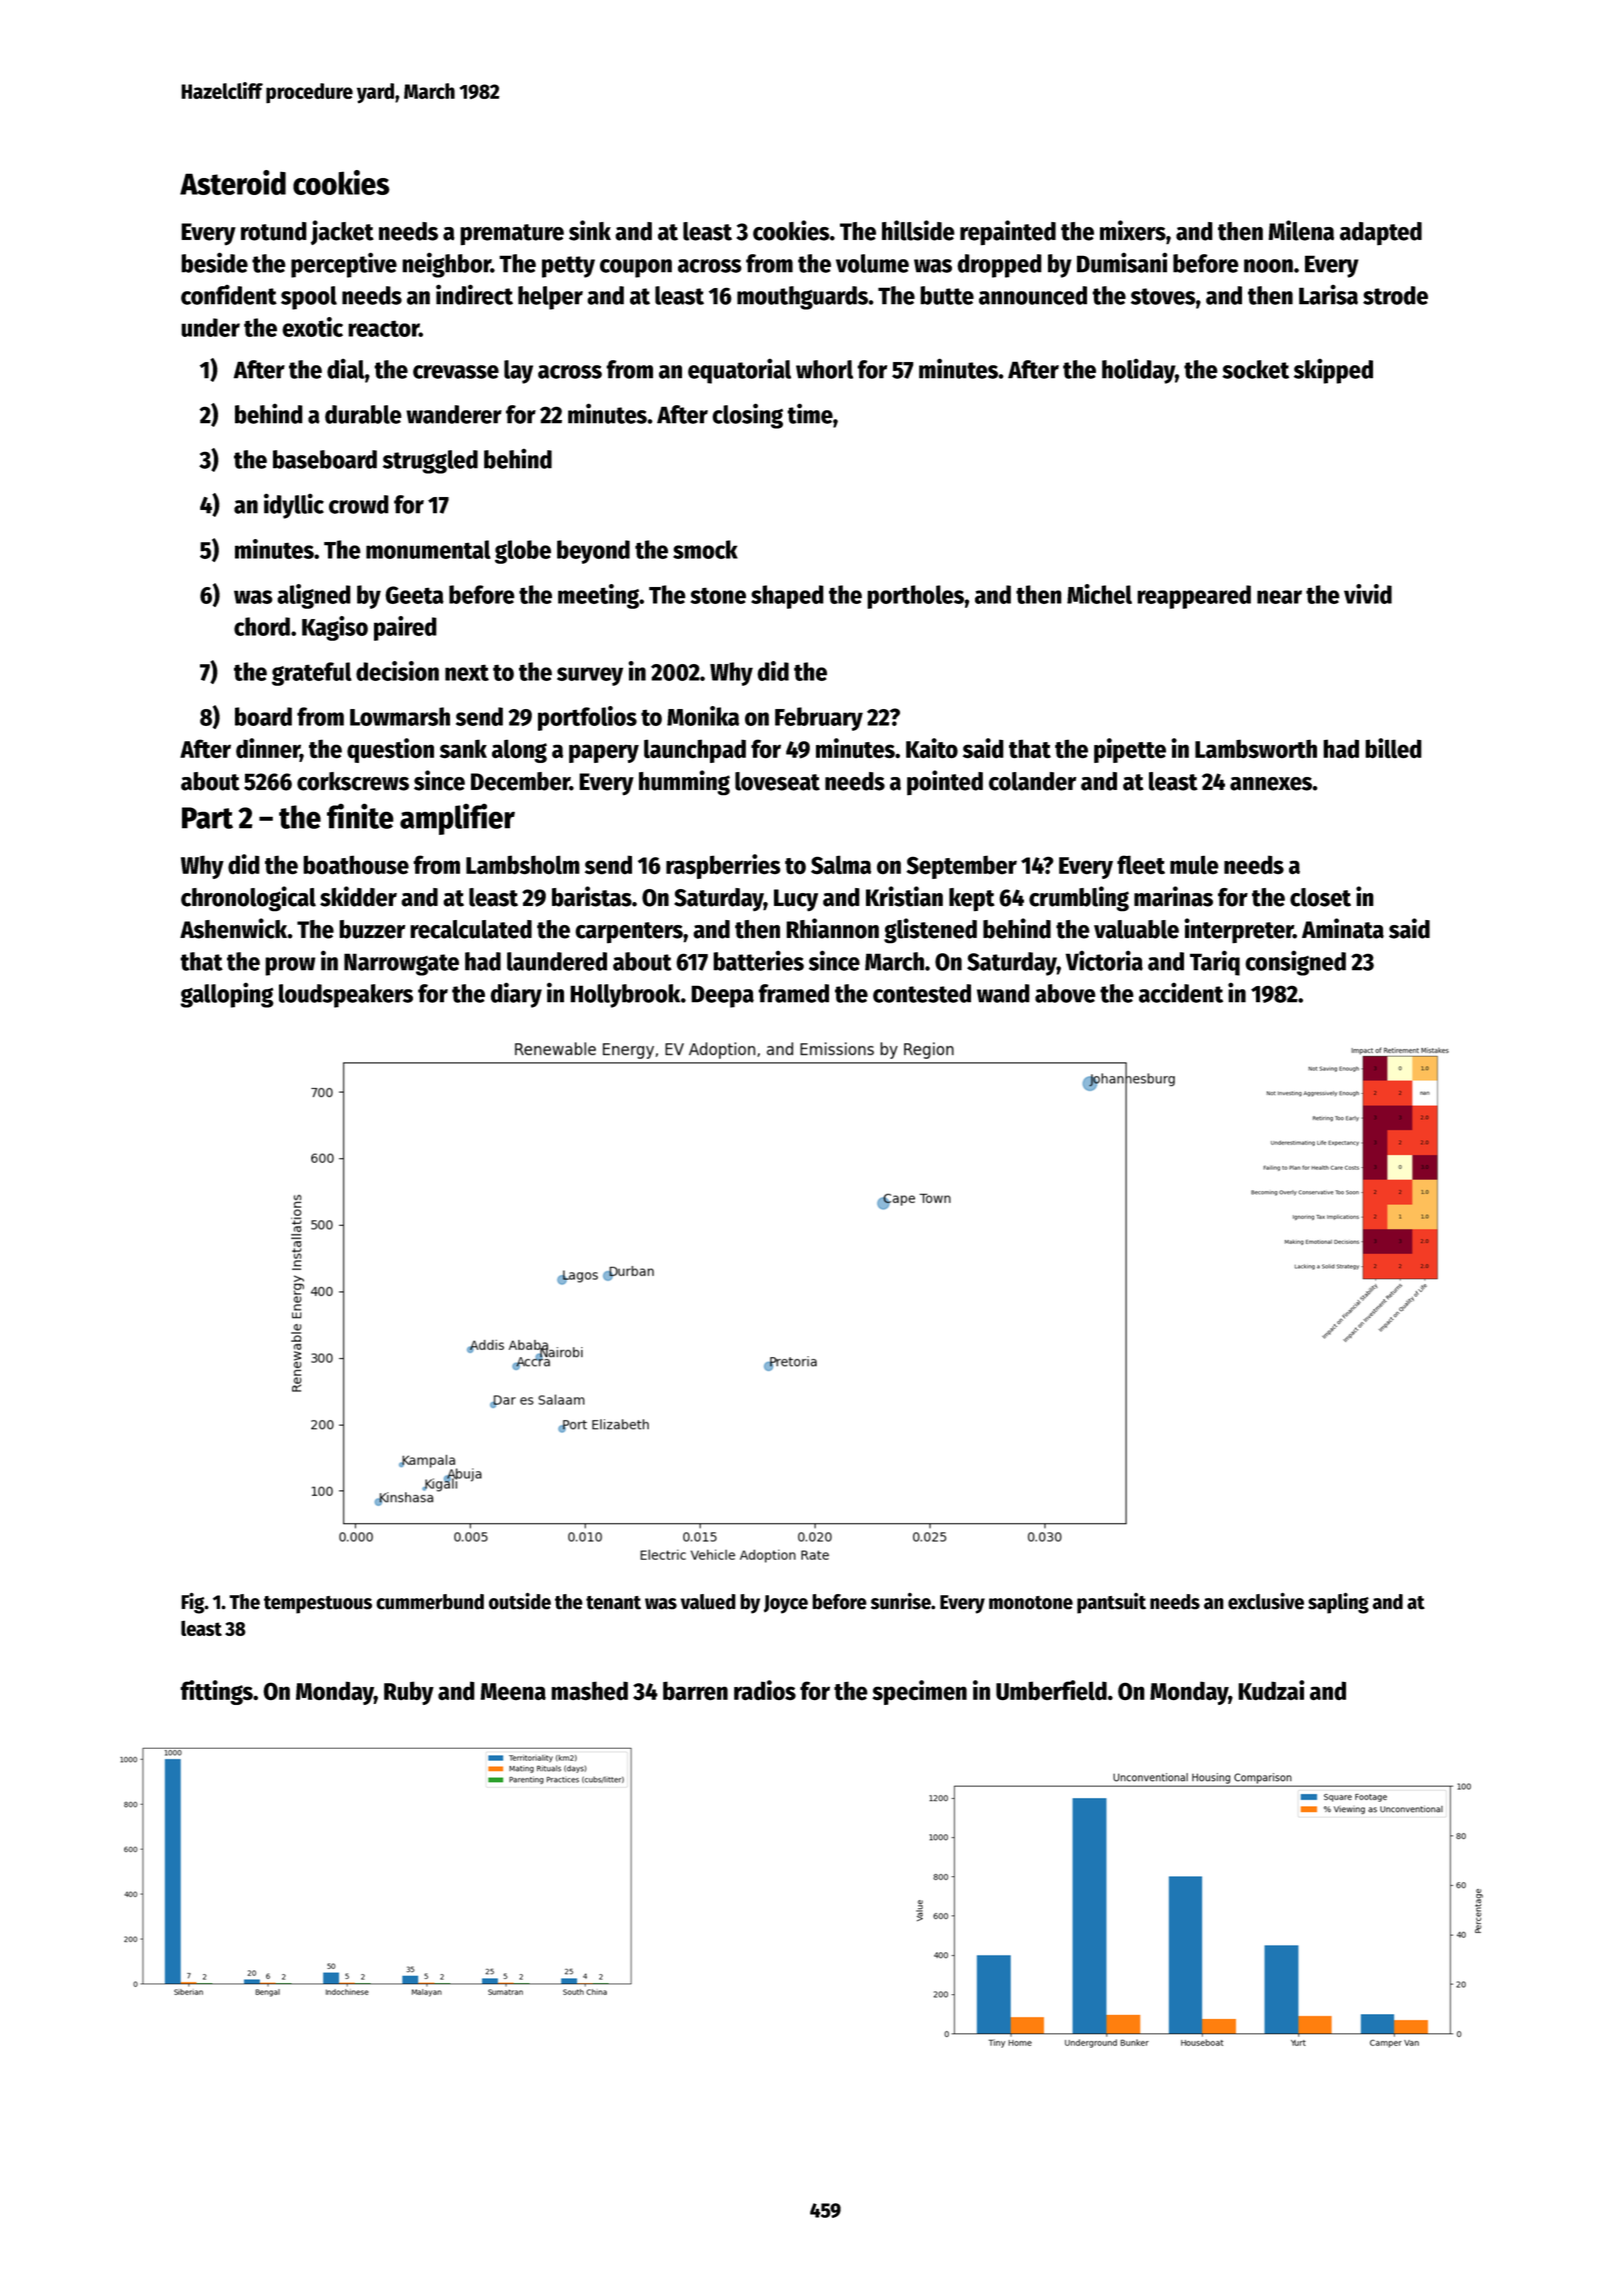 Image resolution: width=1620 pixels, height=2292 pixels. What do you see at coordinates (705, 549) in the screenshot?
I see `smock` at bounding box center [705, 549].
